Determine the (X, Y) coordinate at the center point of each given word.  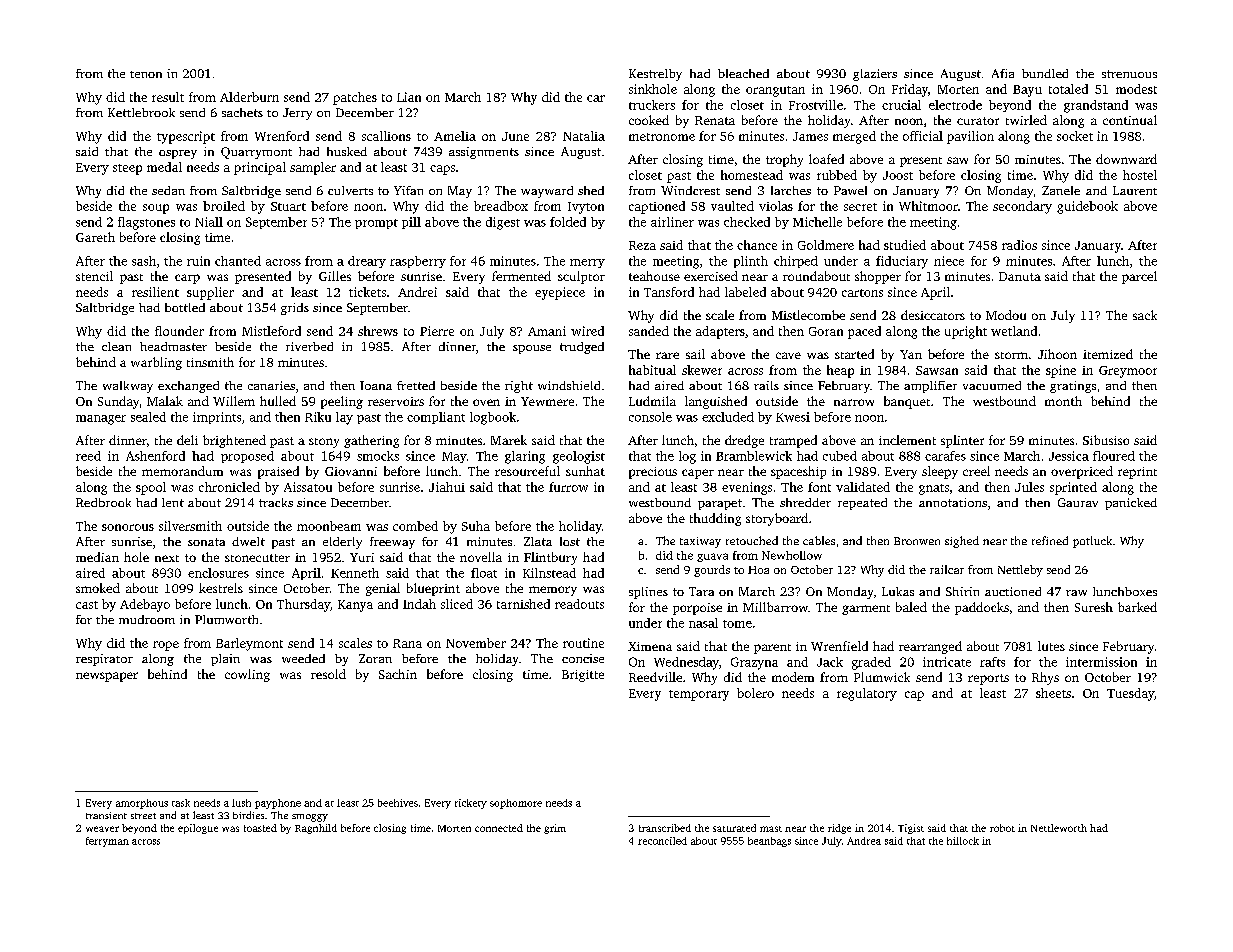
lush (241, 803)
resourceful (527, 471)
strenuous (1129, 74)
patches (355, 98)
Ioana (376, 385)
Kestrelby (655, 75)
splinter (962, 441)
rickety (471, 804)
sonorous (128, 527)
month (1063, 401)
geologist (579, 457)
